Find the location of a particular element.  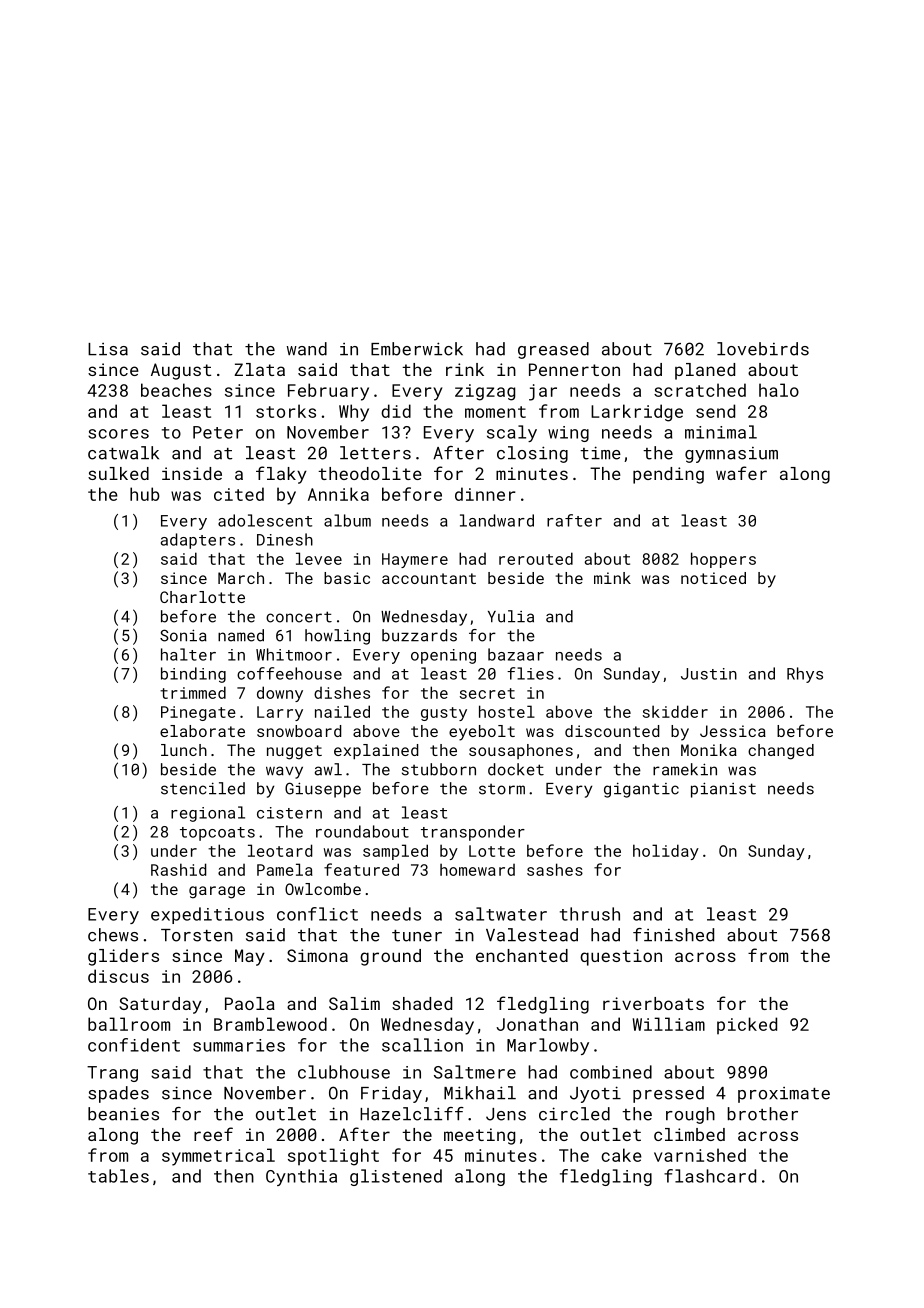

pressed is located at coordinates (668, 1094).
